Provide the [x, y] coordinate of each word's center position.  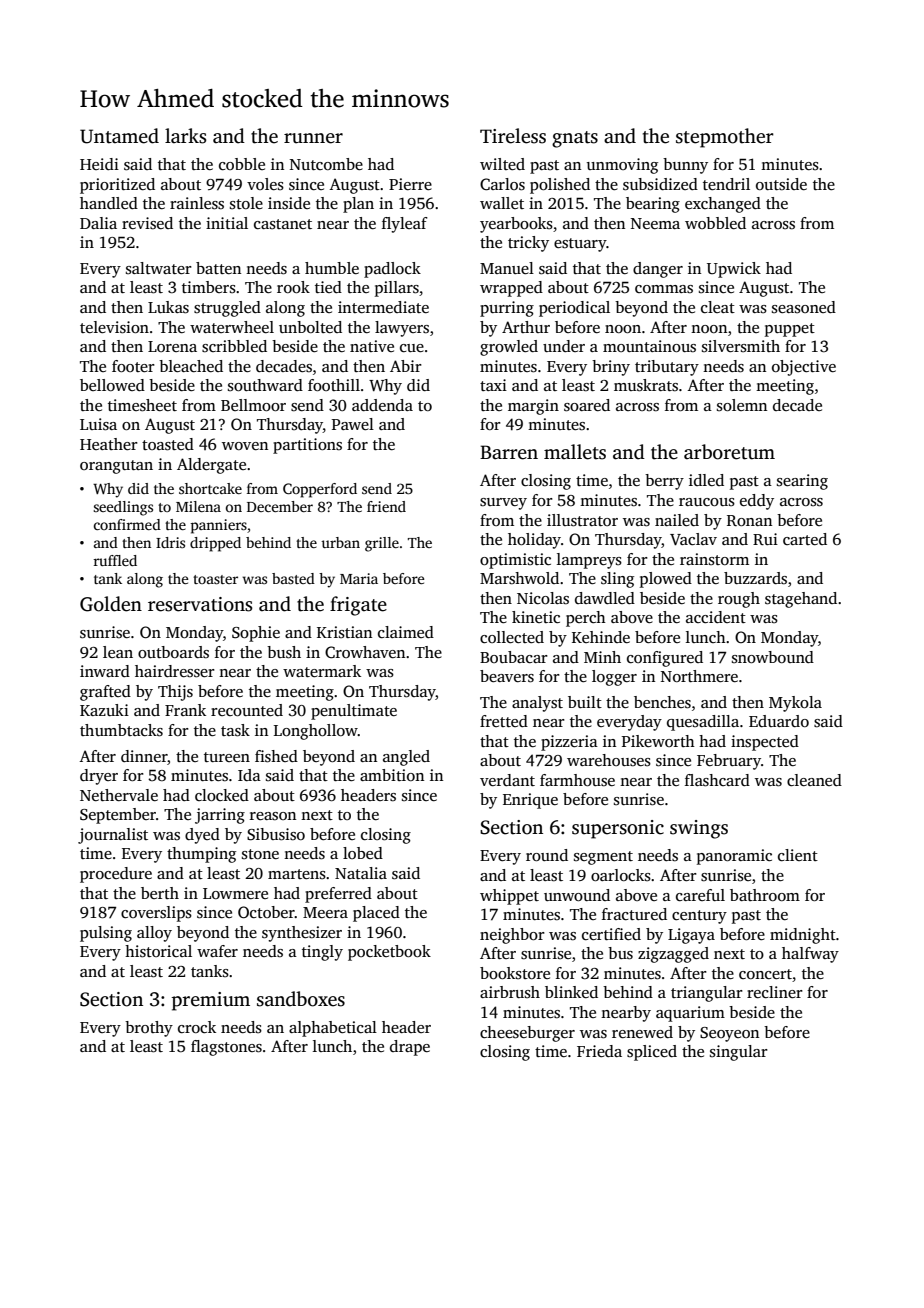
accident [716, 617]
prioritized [117, 186]
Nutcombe [326, 164]
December [280, 506]
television [114, 327]
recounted [247, 710]
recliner [775, 992]
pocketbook [389, 953]
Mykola [795, 704]
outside [781, 184]
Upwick [734, 270]
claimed [406, 632]
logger [614, 678]
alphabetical [333, 1029]
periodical [574, 309]
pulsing [106, 934]
